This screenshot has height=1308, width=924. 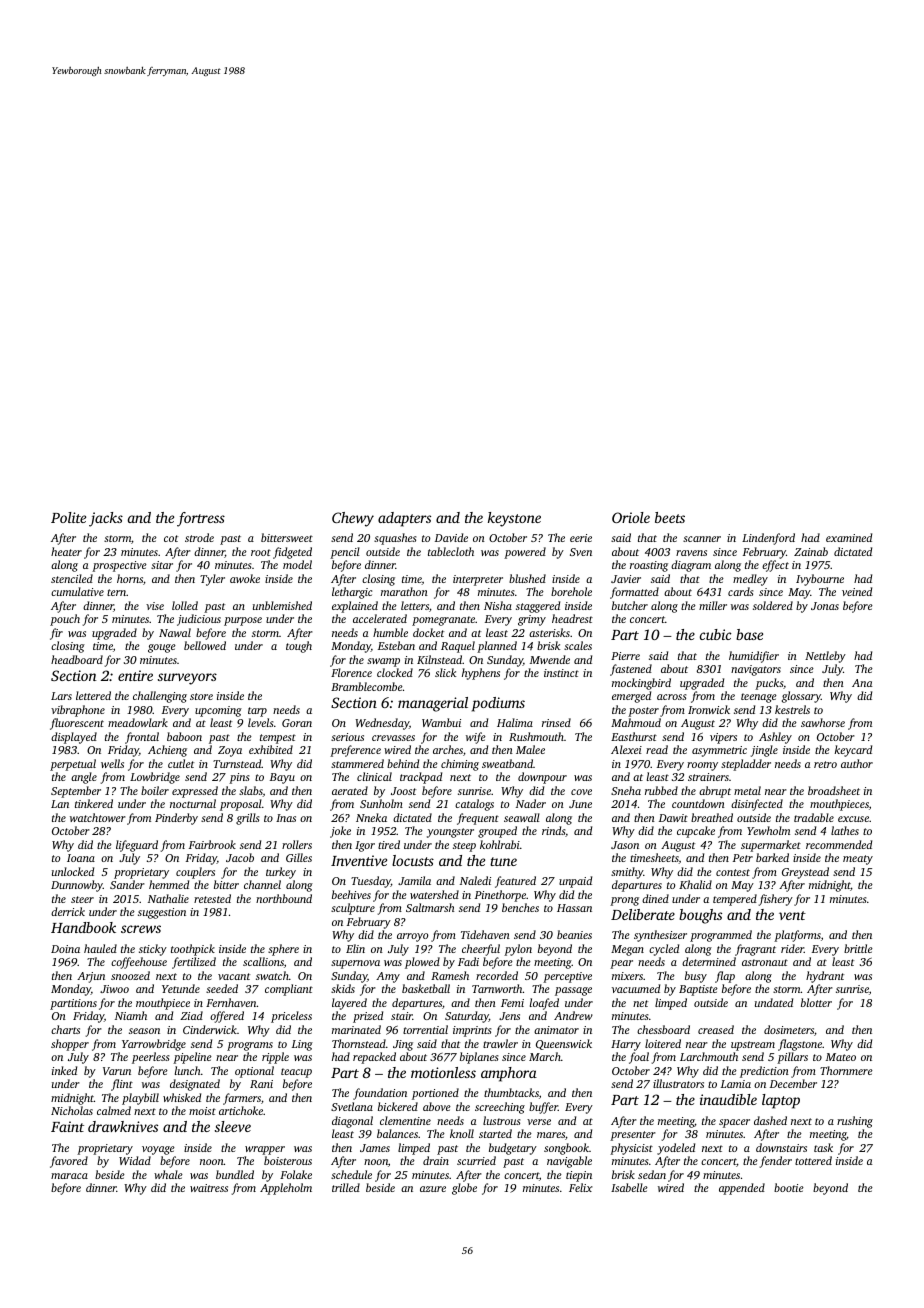 I want to click on rinds, so click(x=553, y=830).
